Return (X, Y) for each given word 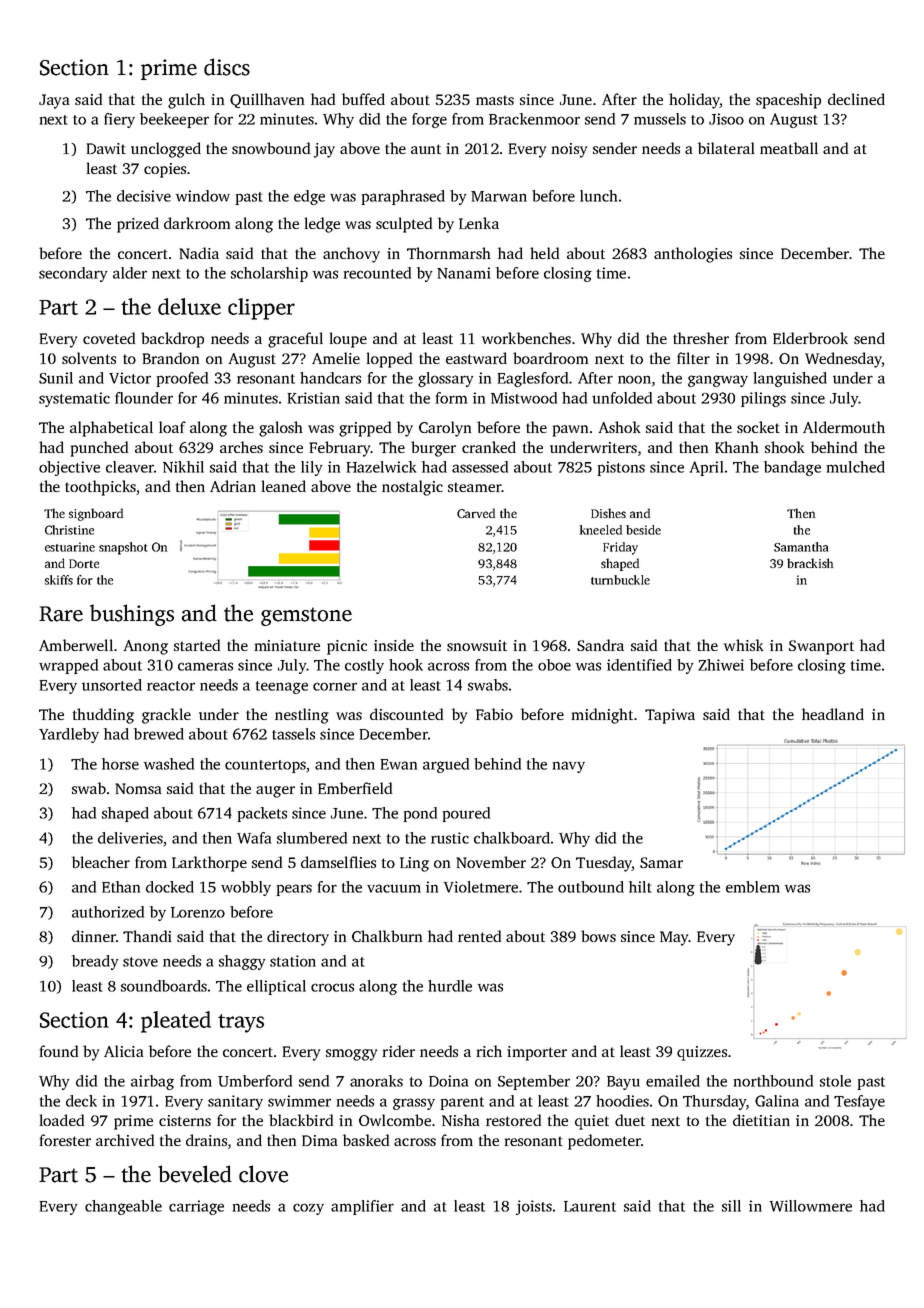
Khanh (736, 447)
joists (534, 1207)
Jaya (54, 101)
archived (125, 1140)
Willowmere (811, 1206)
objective (69, 468)
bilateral (726, 148)
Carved (476, 513)
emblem (753, 887)
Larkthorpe (209, 864)
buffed (363, 99)
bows (598, 936)
